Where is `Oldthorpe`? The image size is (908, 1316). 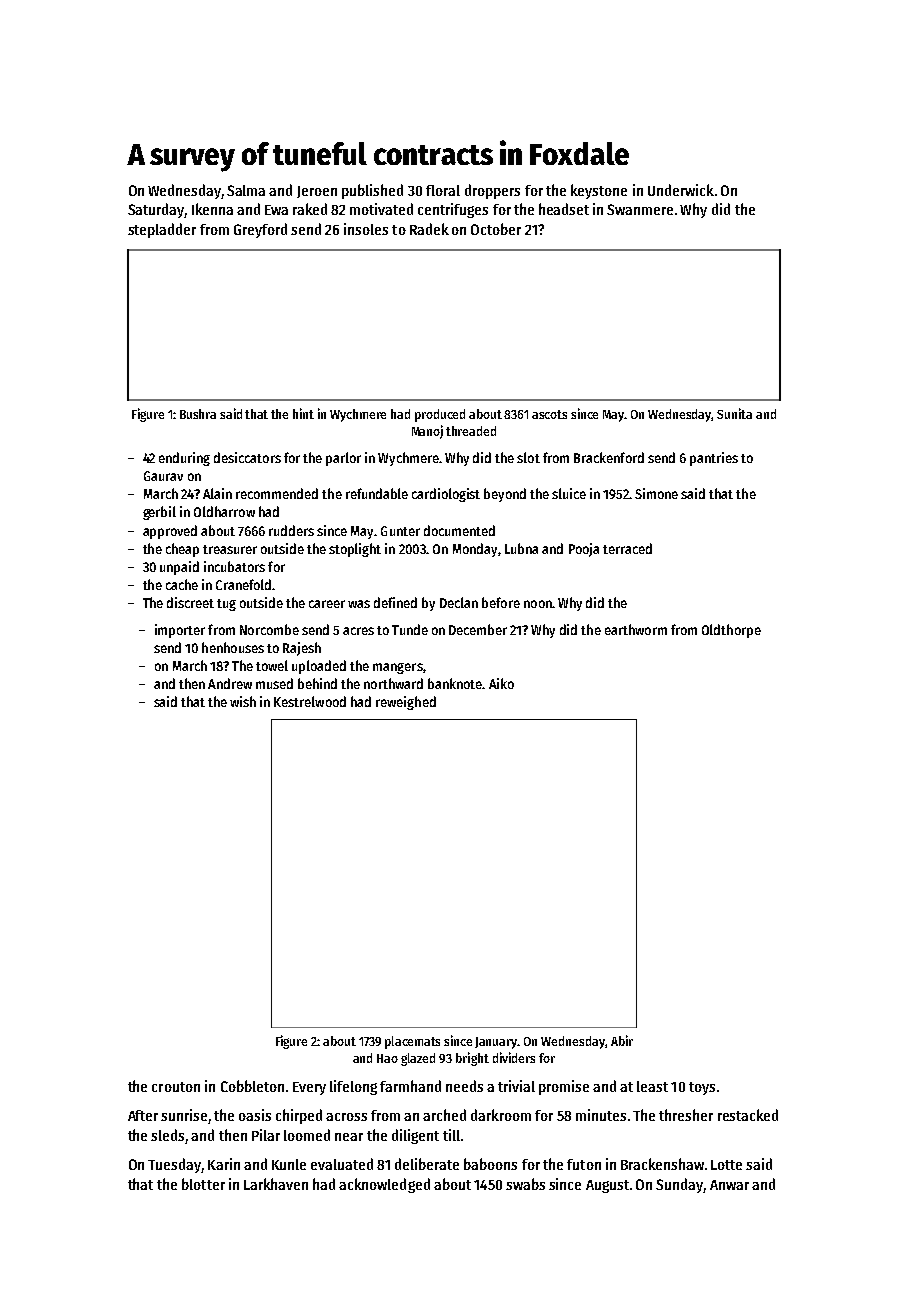 Oldthorpe is located at coordinates (731, 631).
